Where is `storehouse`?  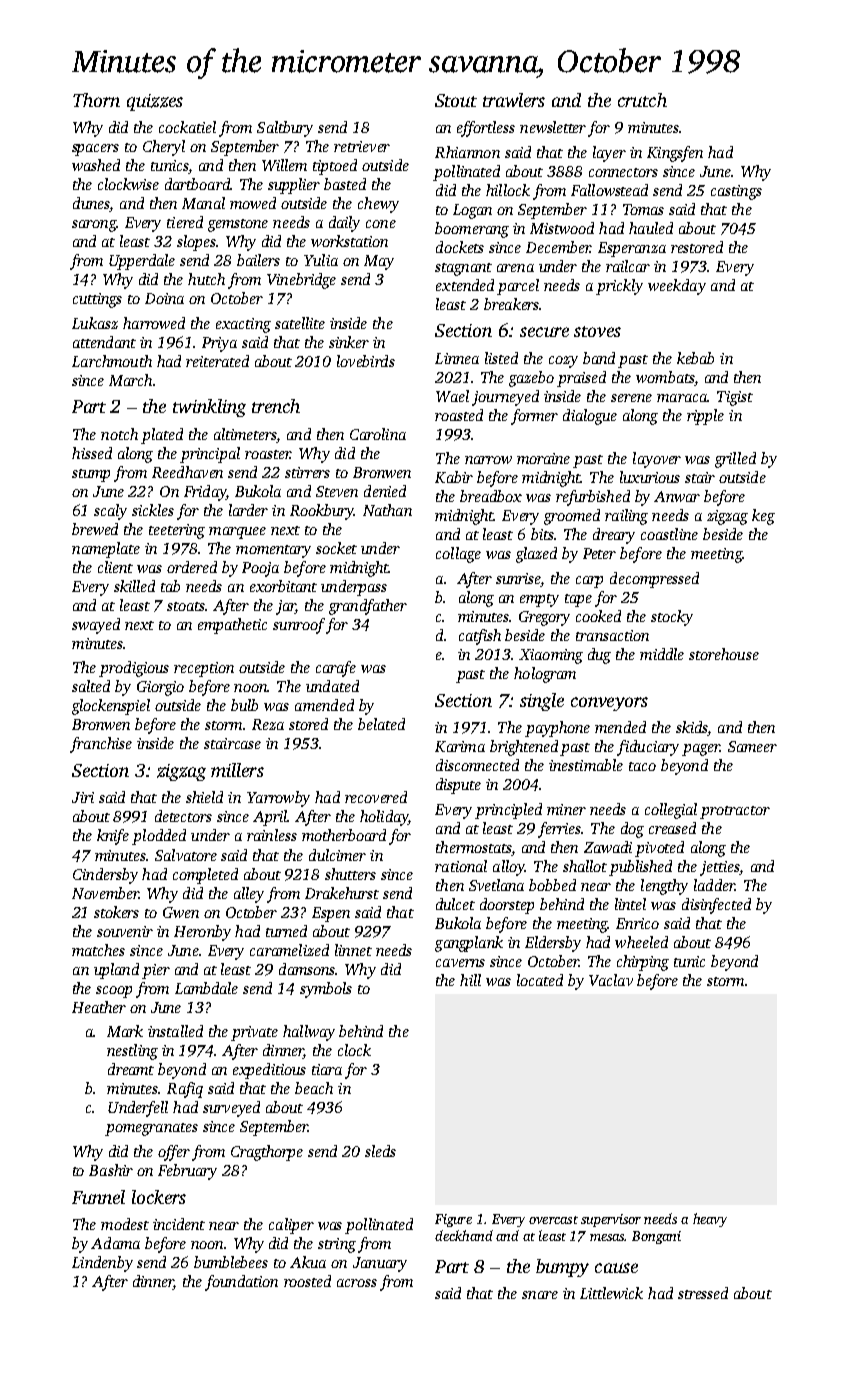 storehouse is located at coordinates (724, 654).
